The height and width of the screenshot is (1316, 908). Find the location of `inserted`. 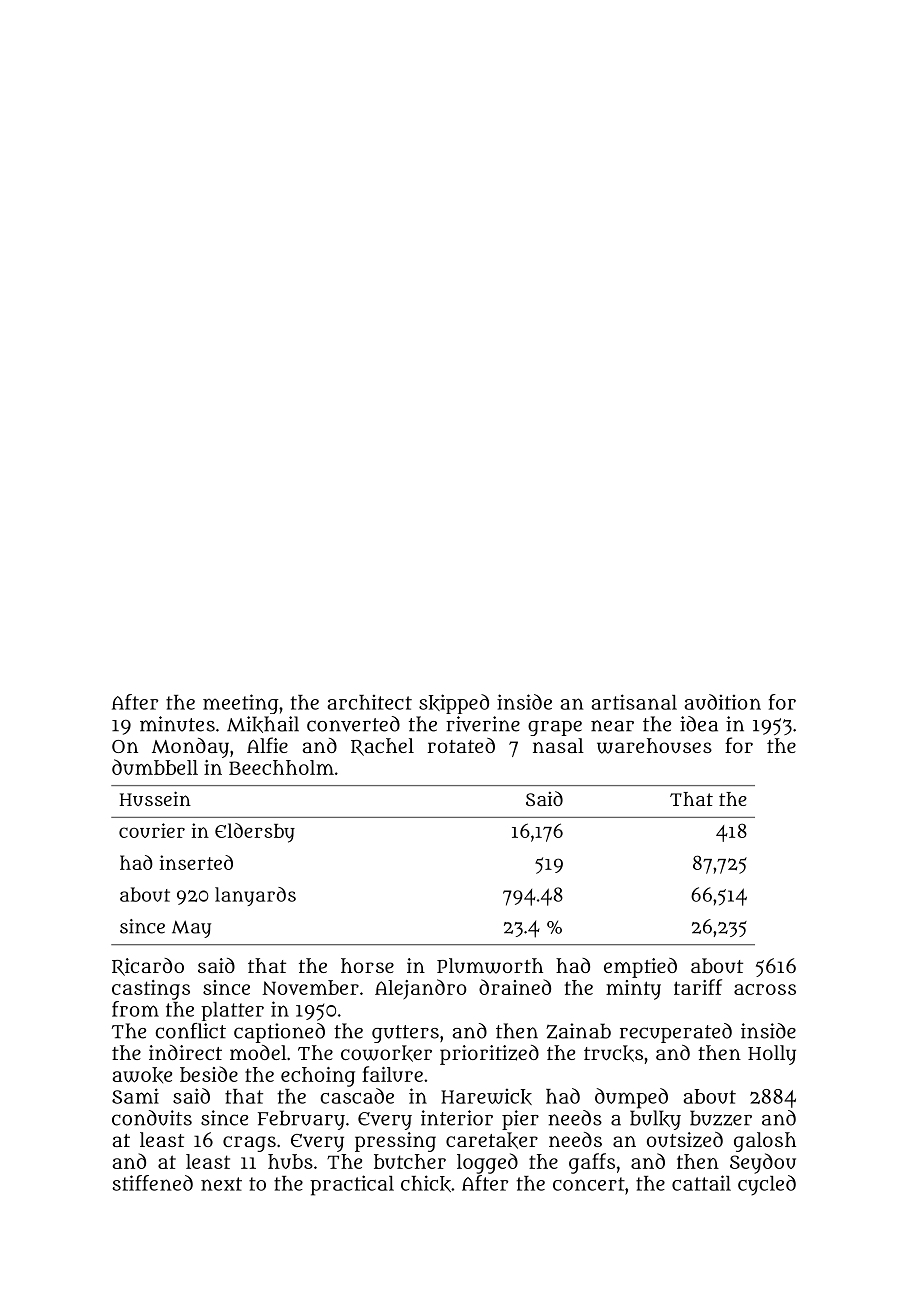

inserted is located at coordinates (196, 862).
